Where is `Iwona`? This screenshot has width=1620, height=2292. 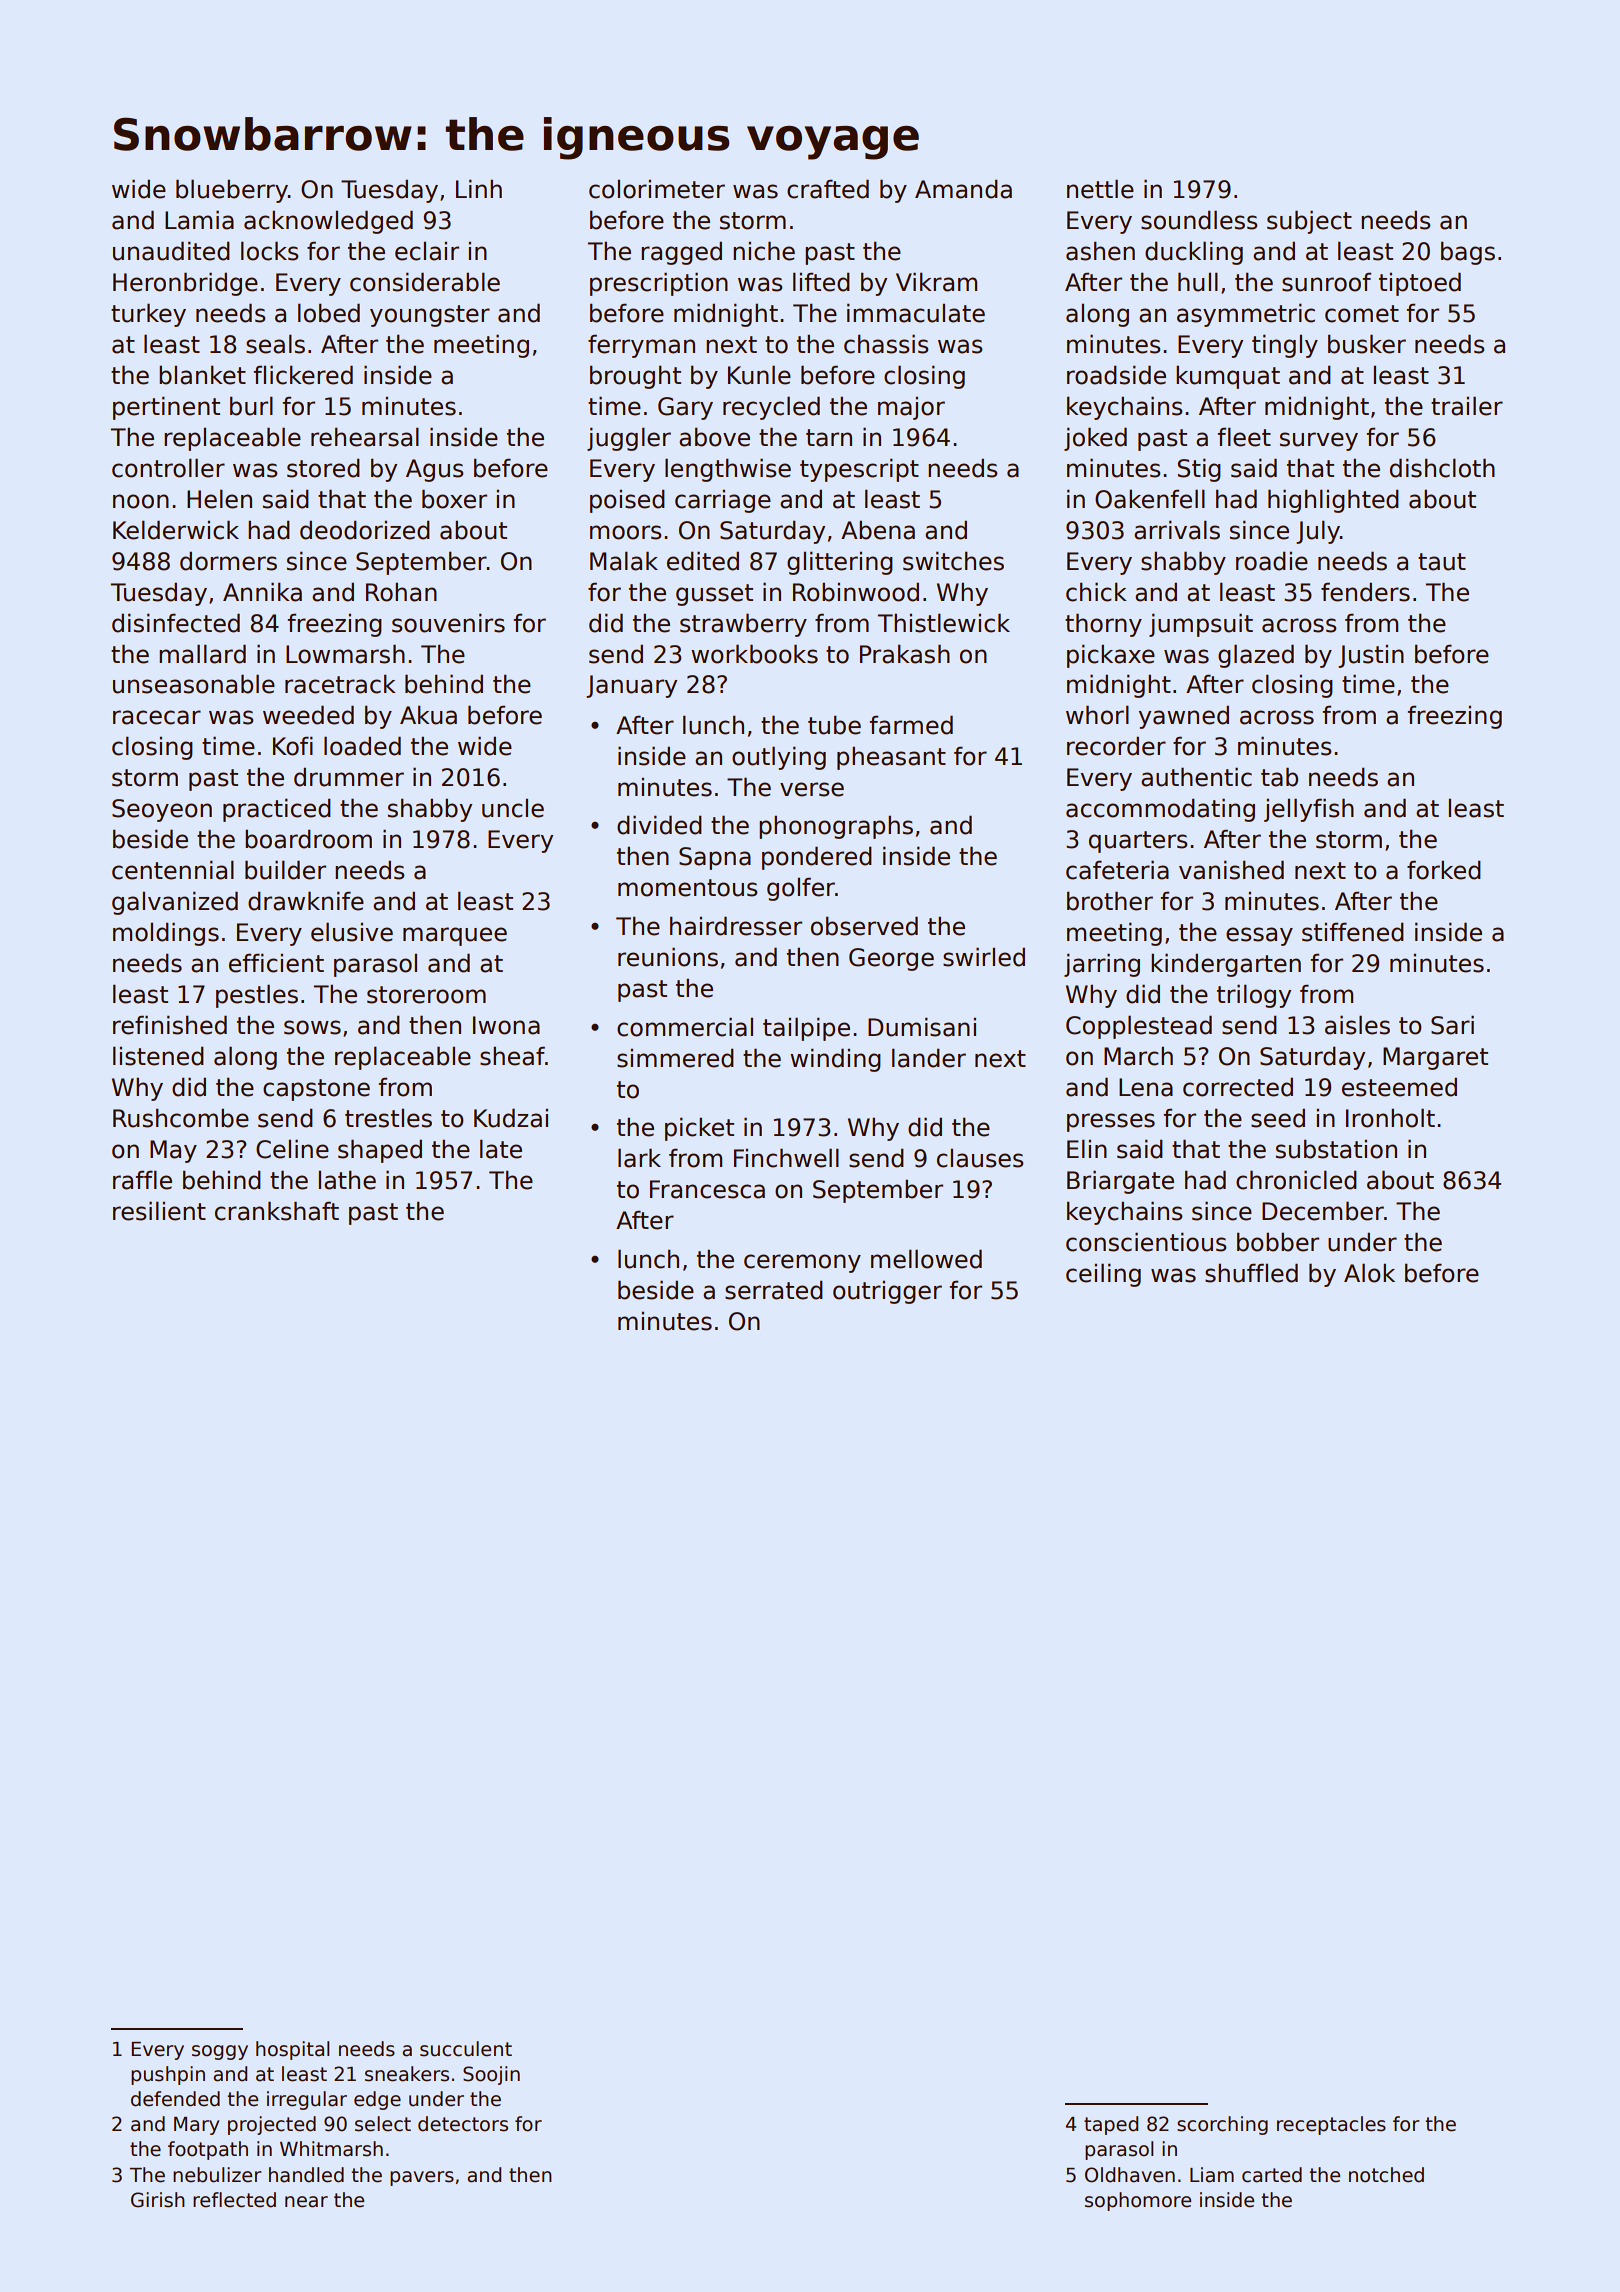
Iwona is located at coordinates (506, 1025).
